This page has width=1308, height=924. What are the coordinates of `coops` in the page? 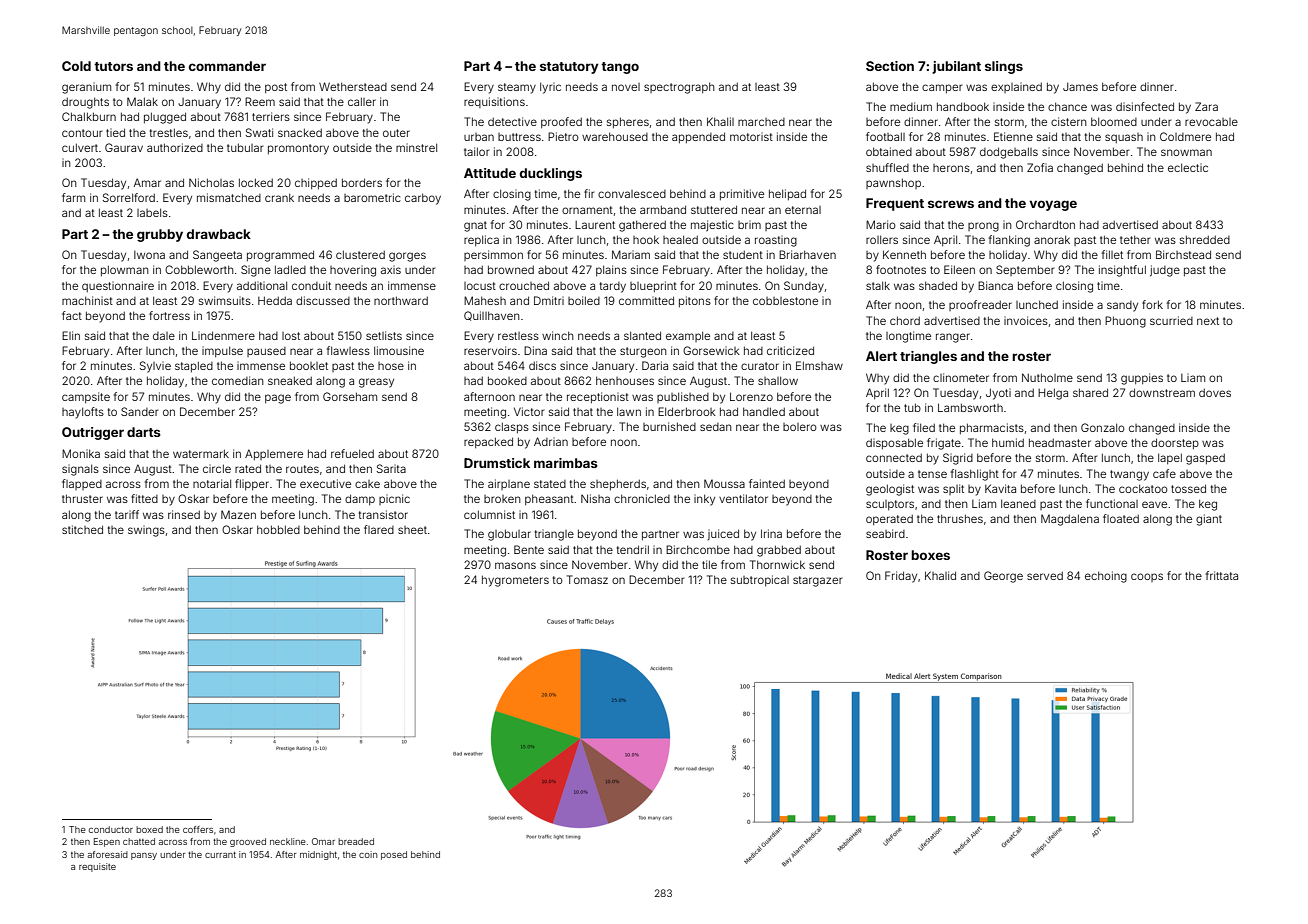 It's located at (1147, 577).
